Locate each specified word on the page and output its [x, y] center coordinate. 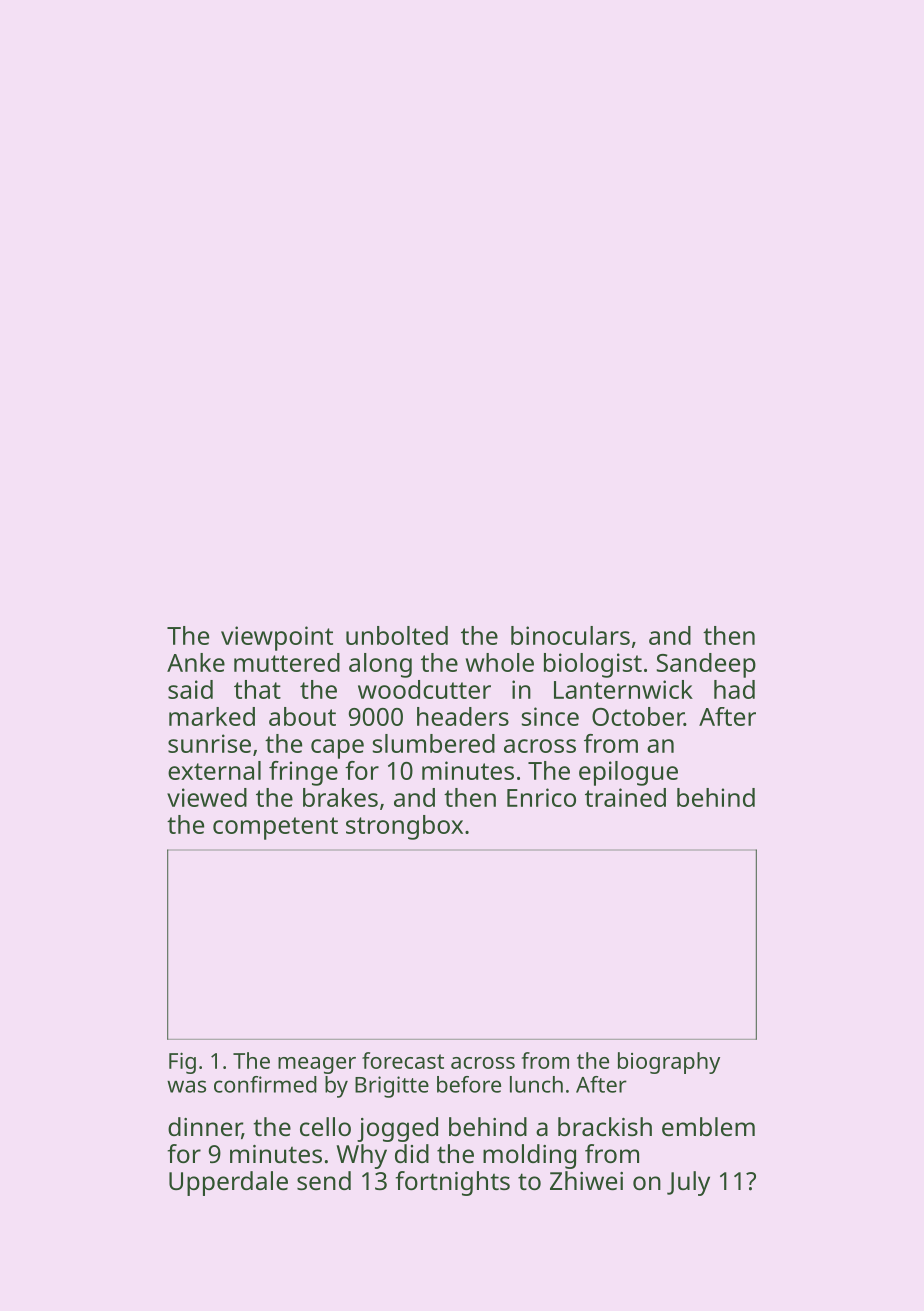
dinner [205, 1128]
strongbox [404, 827]
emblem [708, 1126]
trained [625, 797]
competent [275, 828]
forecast [403, 1060]
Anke [196, 662]
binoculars [570, 635]
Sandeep [706, 665]
